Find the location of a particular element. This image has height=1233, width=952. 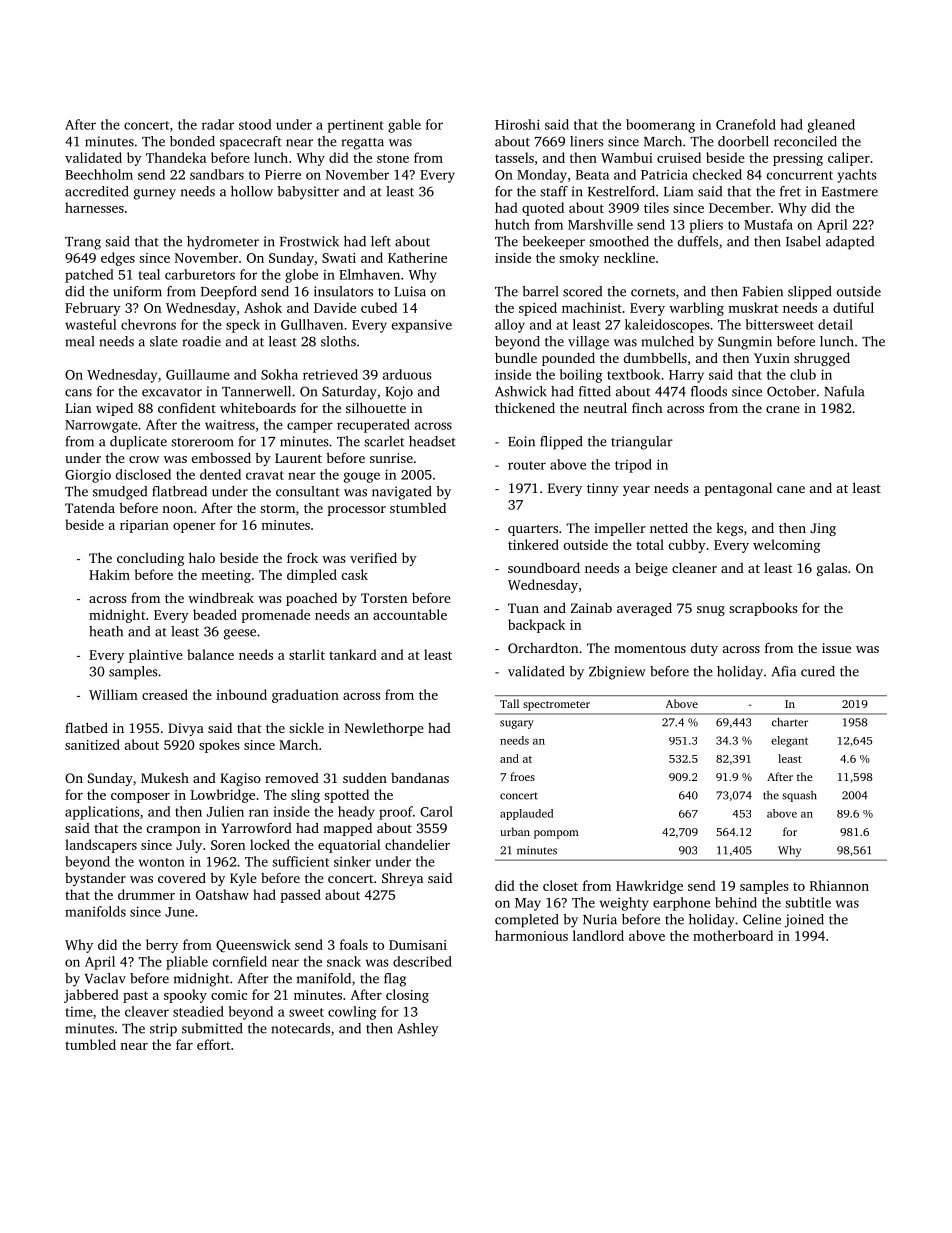

hollow is located at coordinates (252, 191).
